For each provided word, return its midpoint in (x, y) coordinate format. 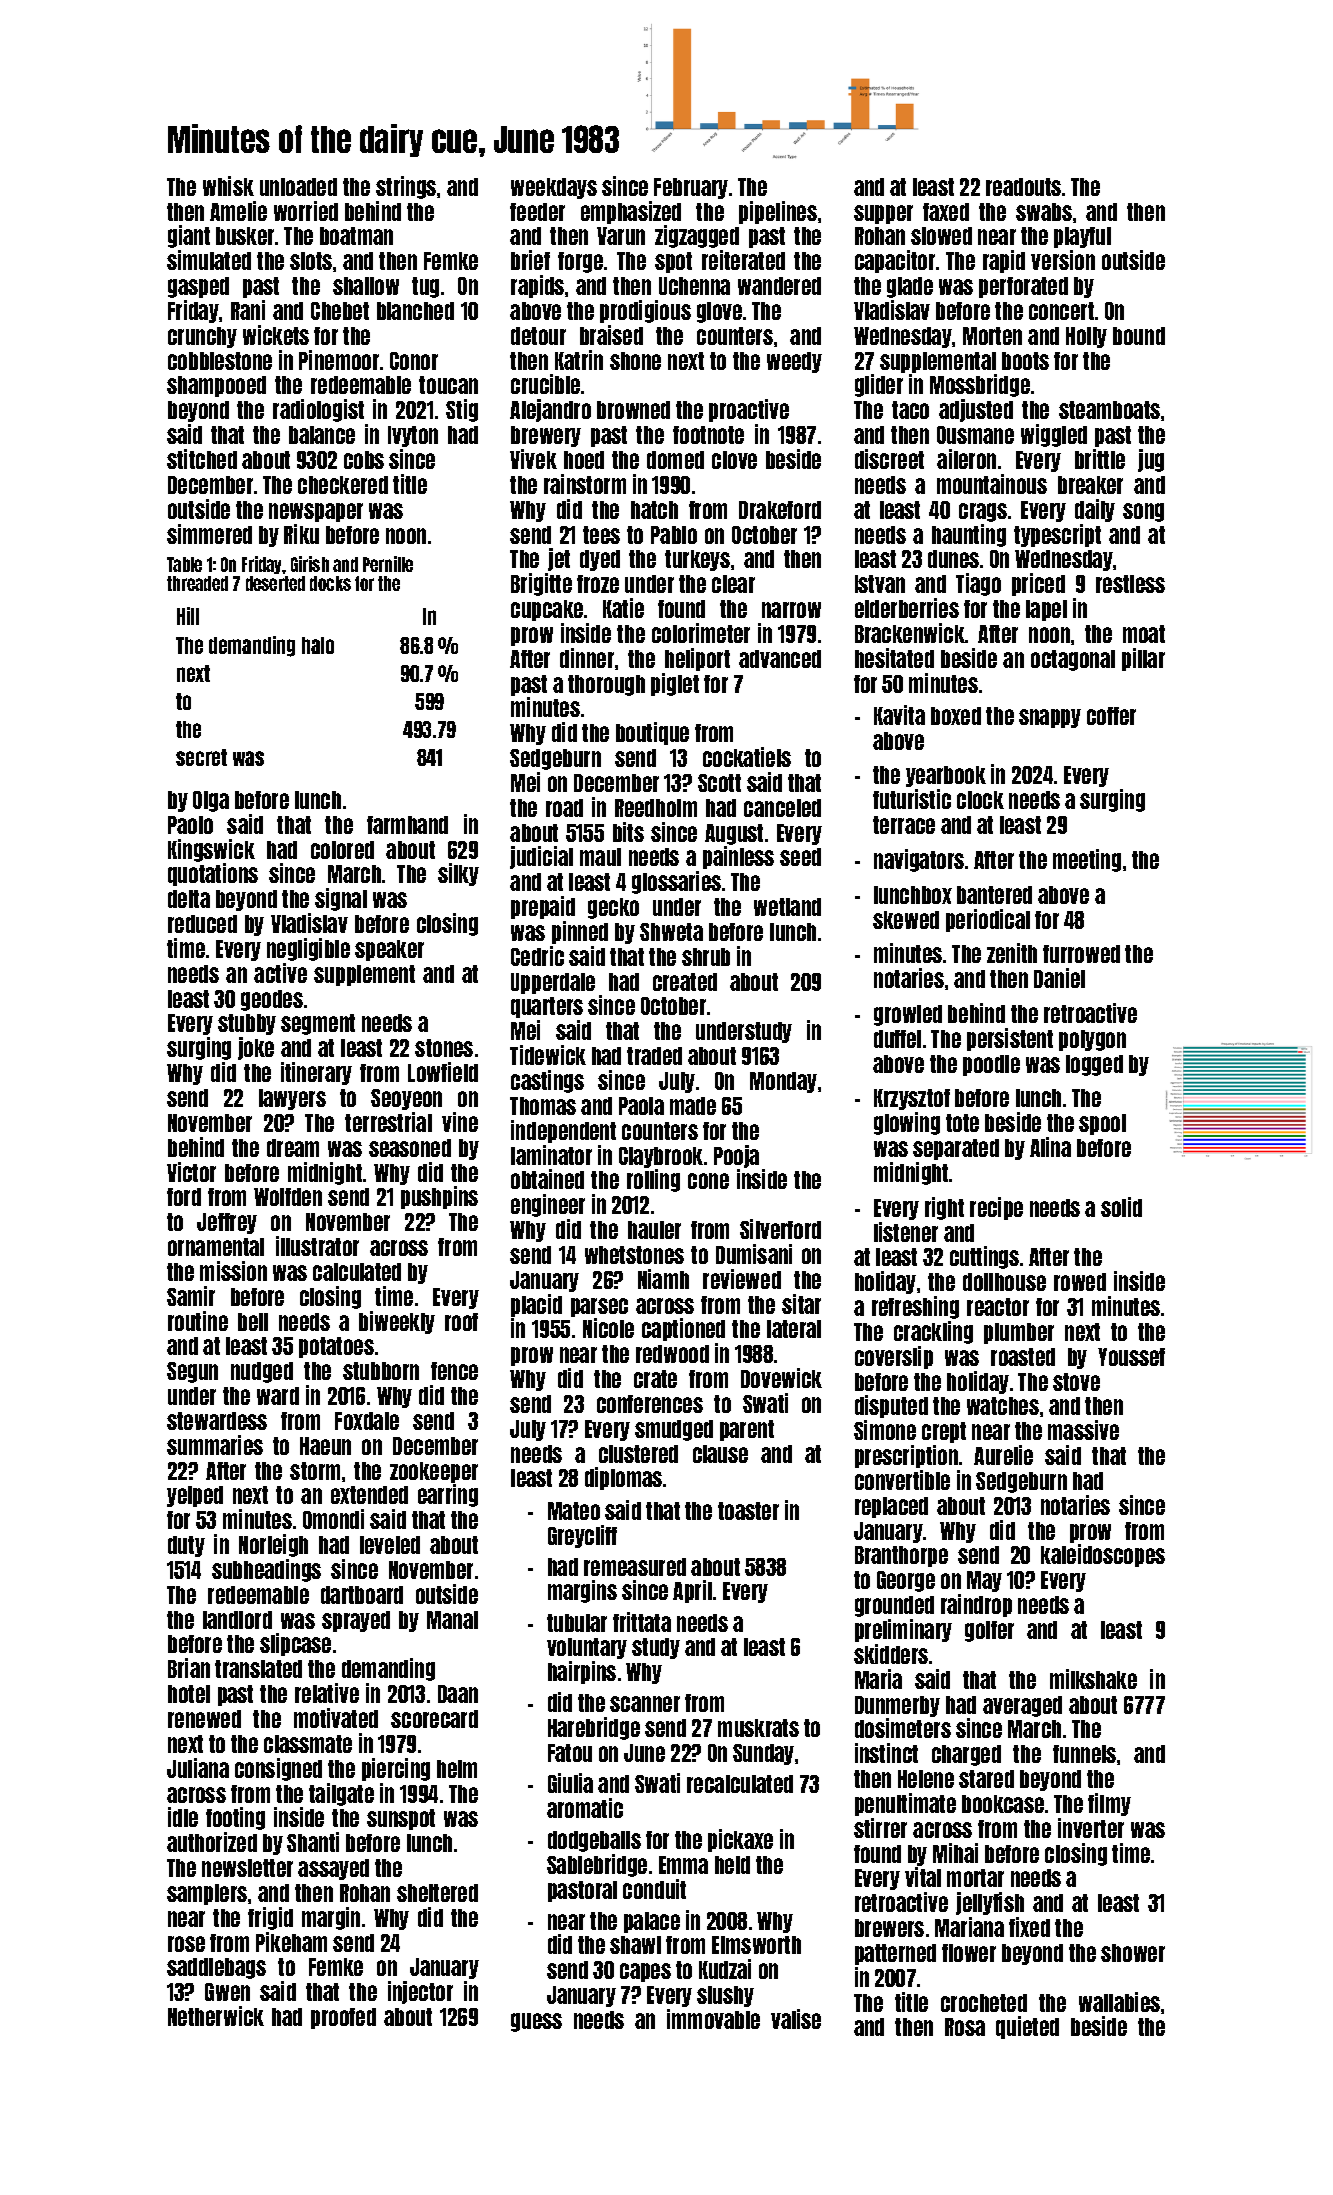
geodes (272, 1000)
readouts (1023, 187)
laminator (551, 1155)
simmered (209, 534)
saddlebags (216, 1968)
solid (1121, 1207)
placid (536, 1305)
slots (311, 261)
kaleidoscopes (1103, 1555)
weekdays (554, 188)
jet (559, 559)
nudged (262, 1372)
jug (1151, 460)
